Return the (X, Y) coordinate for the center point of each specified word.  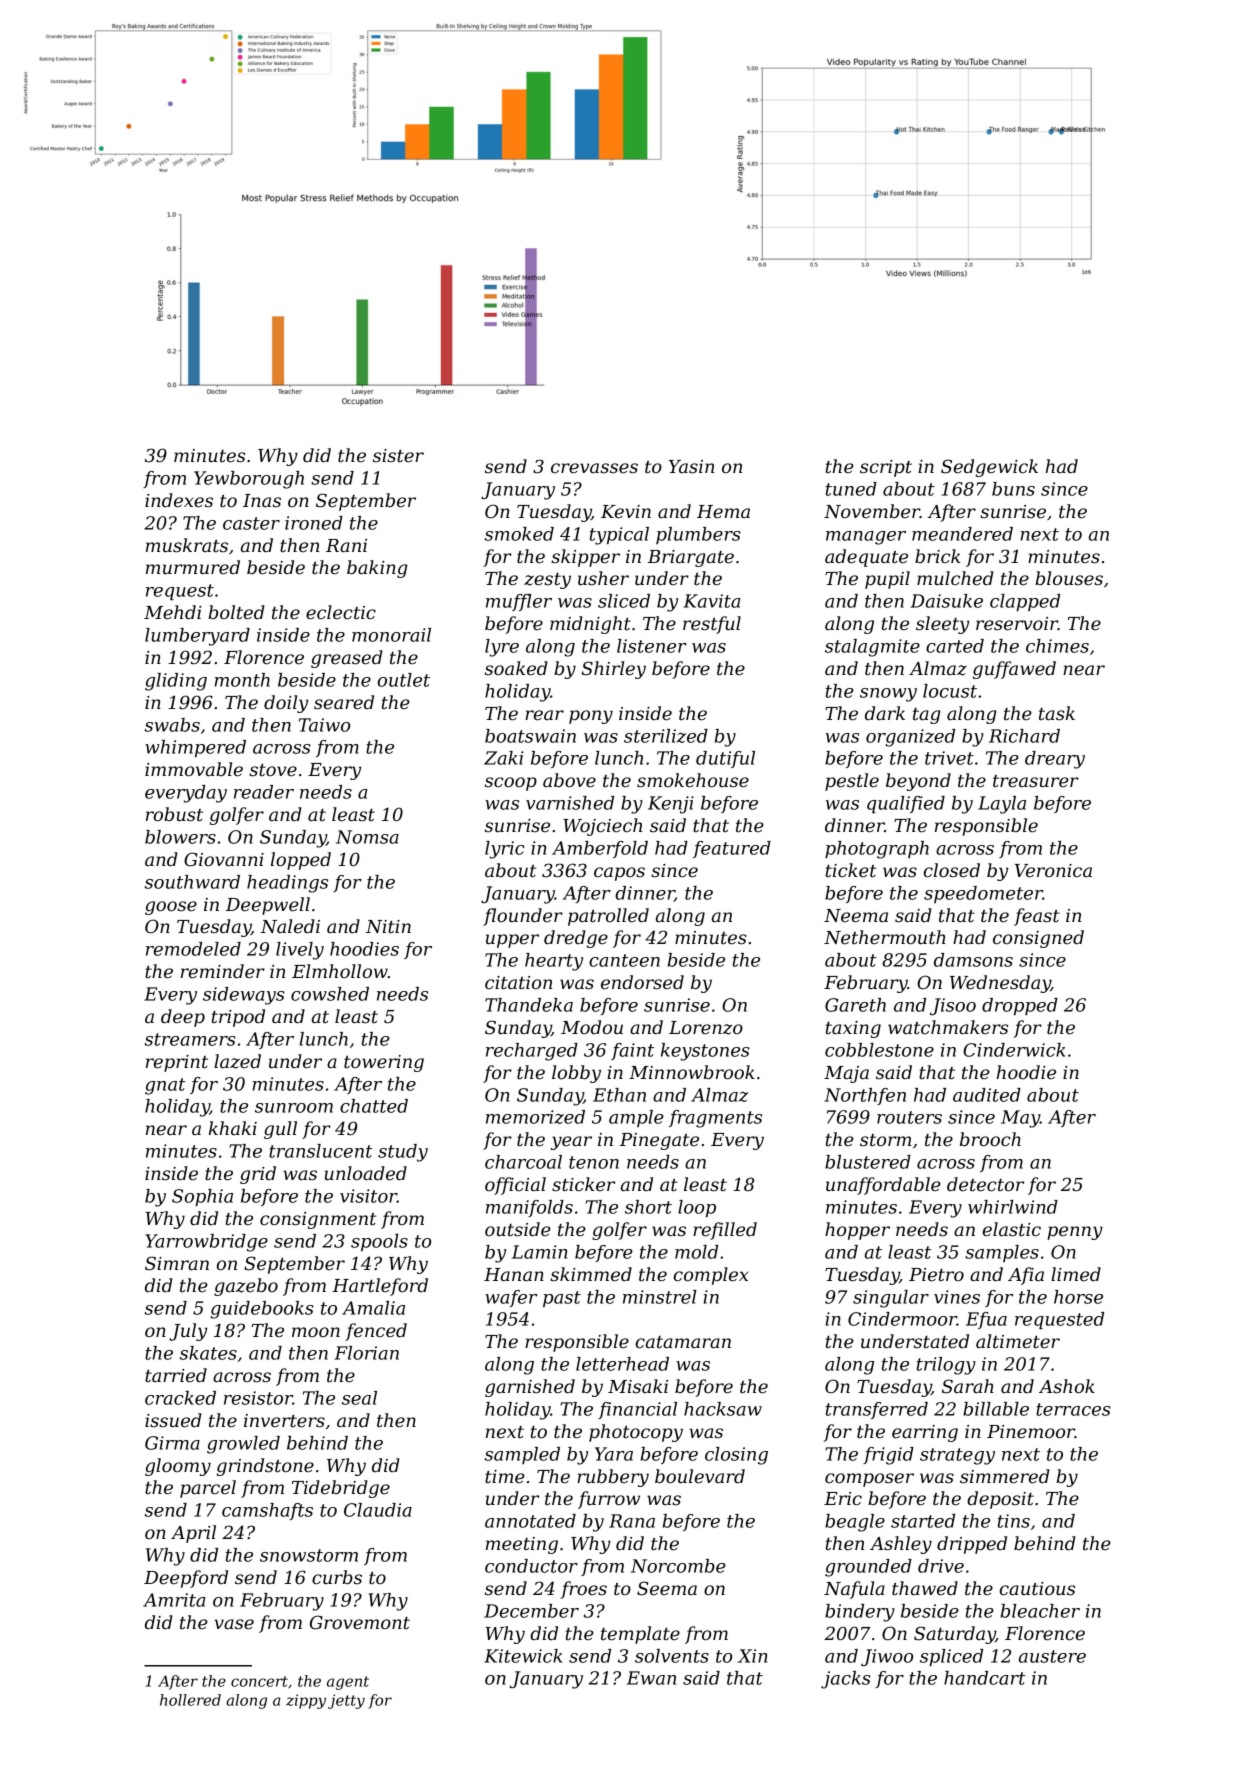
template (640, 1635)
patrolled (608, 917)
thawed (925, 1588)
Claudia (378, 1510)
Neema (856, 916)
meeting (522, 1545)
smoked (519, 534)
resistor (258, 1398)
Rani (346, 546)
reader (264, 792)
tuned (851, 489)
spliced (951, 1658)
